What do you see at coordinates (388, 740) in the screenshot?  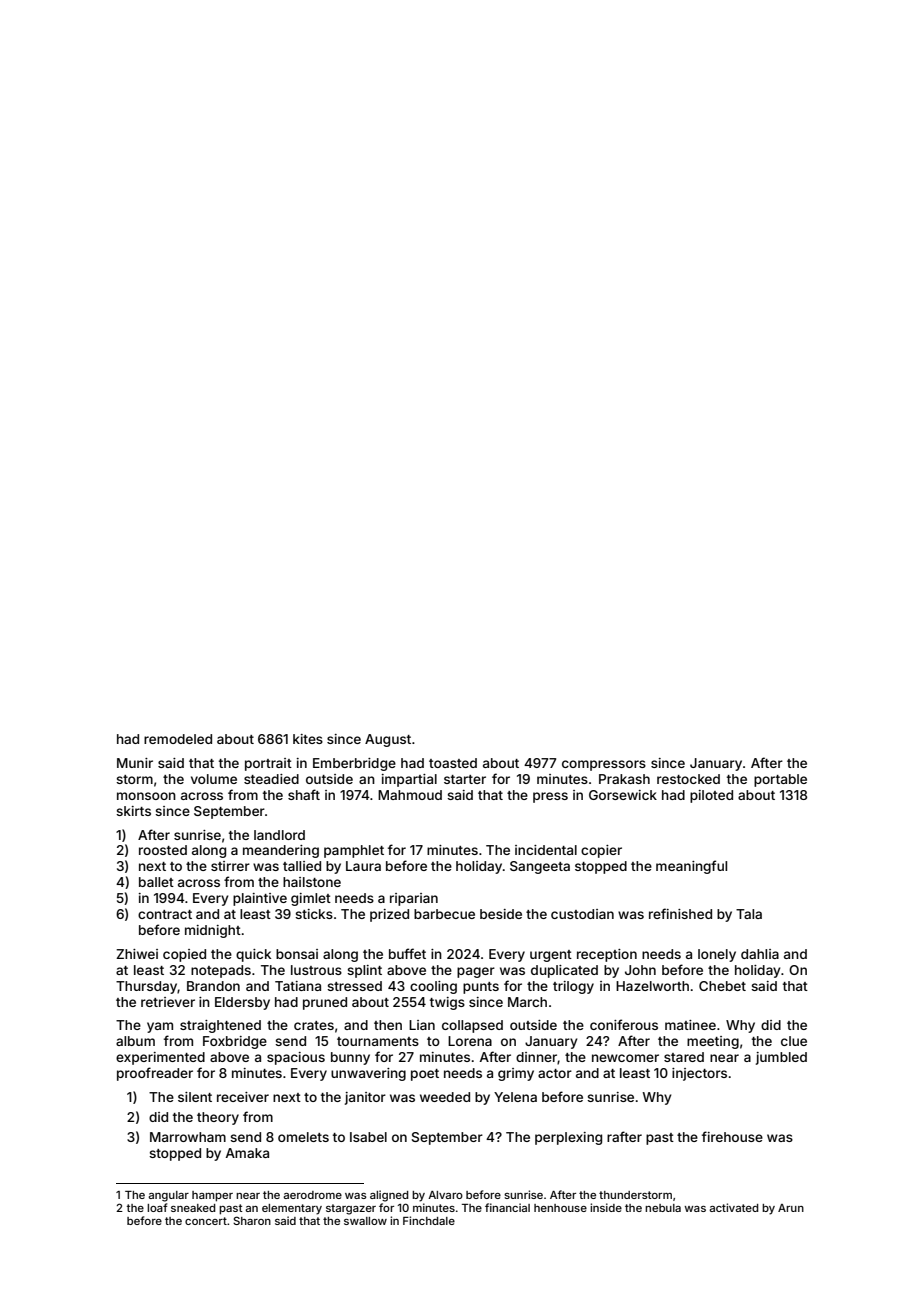 I see `August` at bounding box center [388, 740].
